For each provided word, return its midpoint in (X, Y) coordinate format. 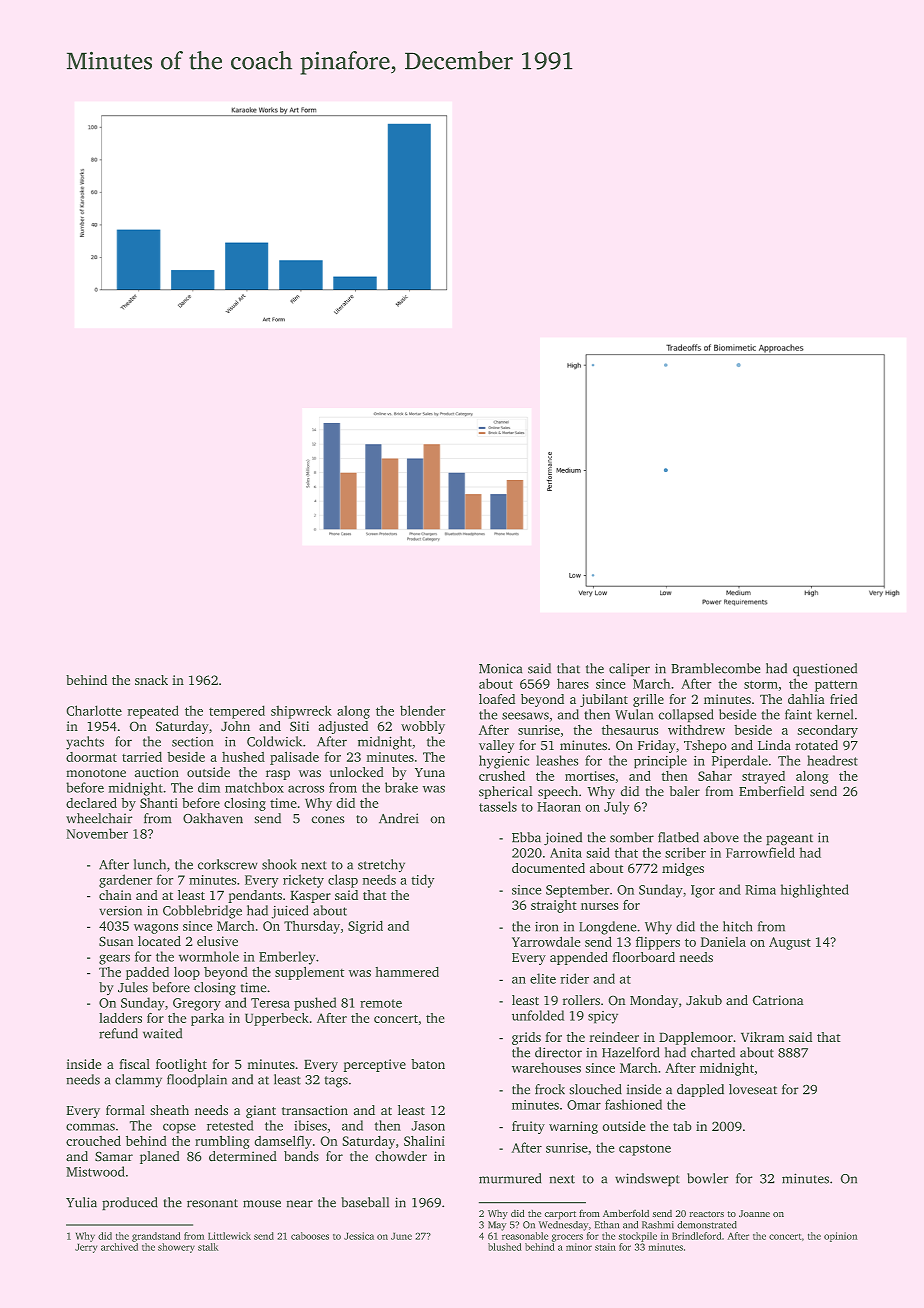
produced (130, 1203)
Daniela (723, 942)
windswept (647, 1179)
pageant (789, 839)
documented (548, 868)
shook (279, 864)
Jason (428, 1126)
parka (207, 1019)
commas (90, 1127)
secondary (828, 731)
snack (151, 680)
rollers (581, 1000)
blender (422, 710)
